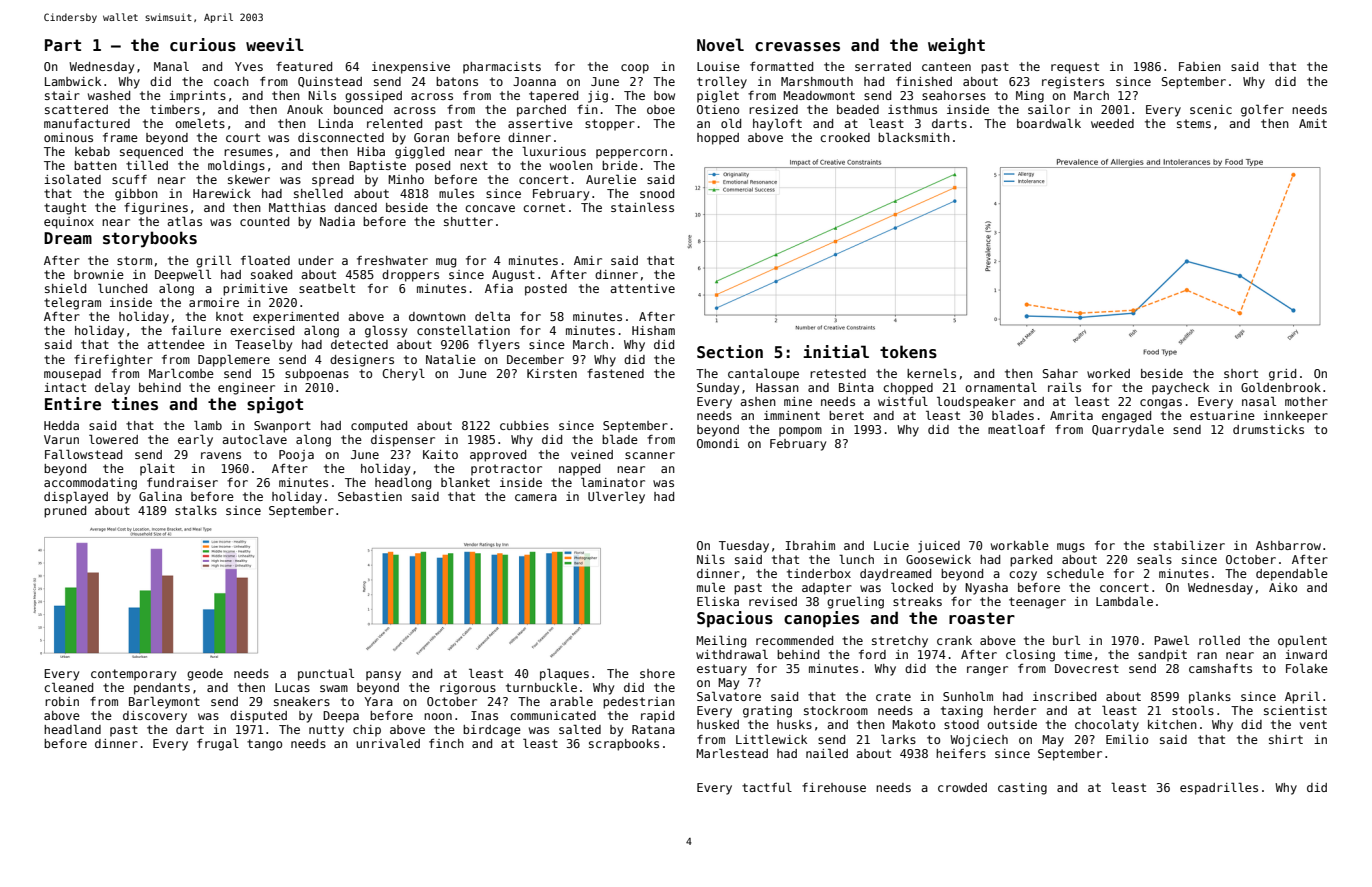 Image resolution: width=1372 pixels, height=887 pixels. What do you see at coordinates (771, 739) in the image?
I see `Littlewick` at bounding box center [771, 739].
